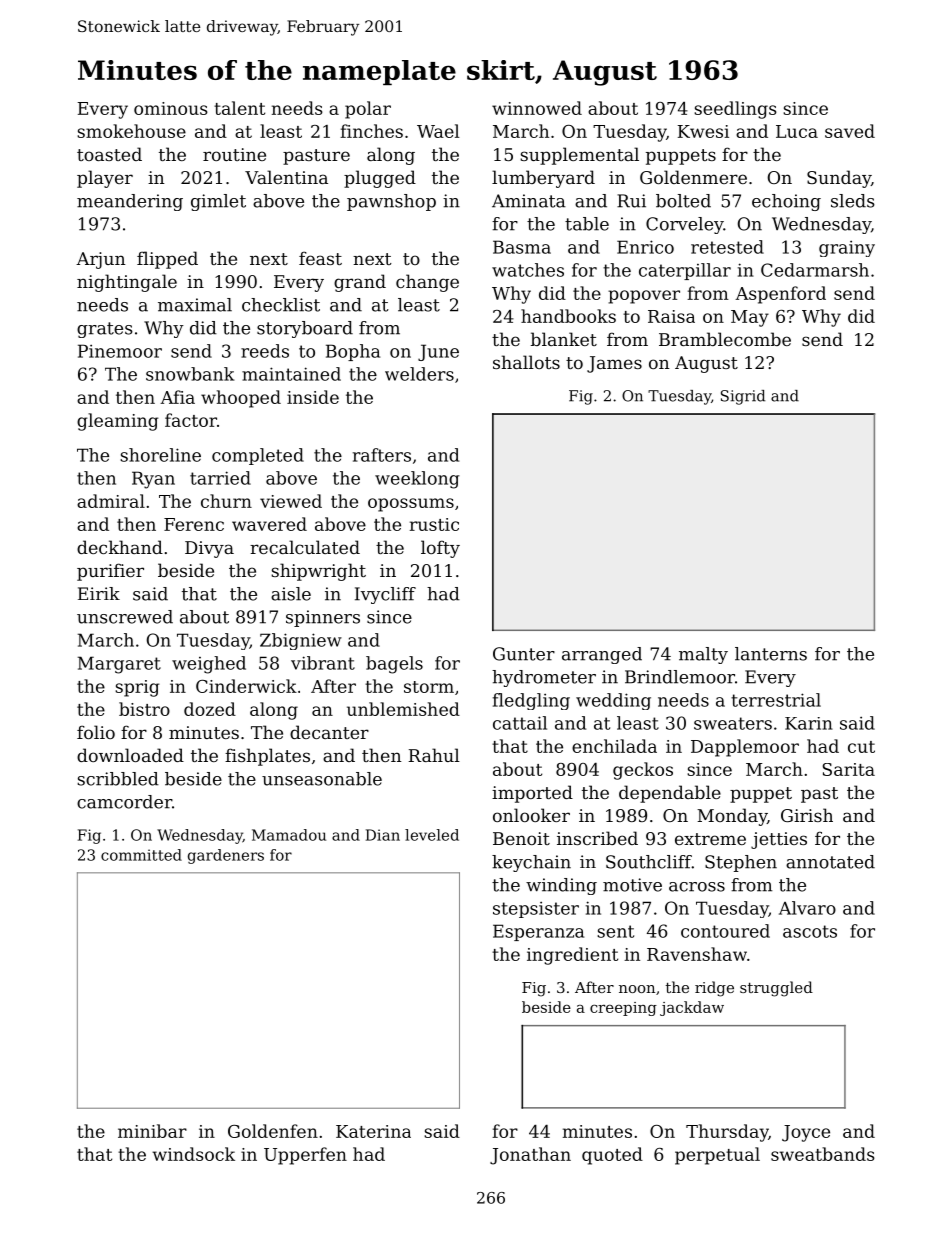 Image resolution: width=952 pixels, height=1233 pixels. I want to click on ominous, so click(171, 108).
